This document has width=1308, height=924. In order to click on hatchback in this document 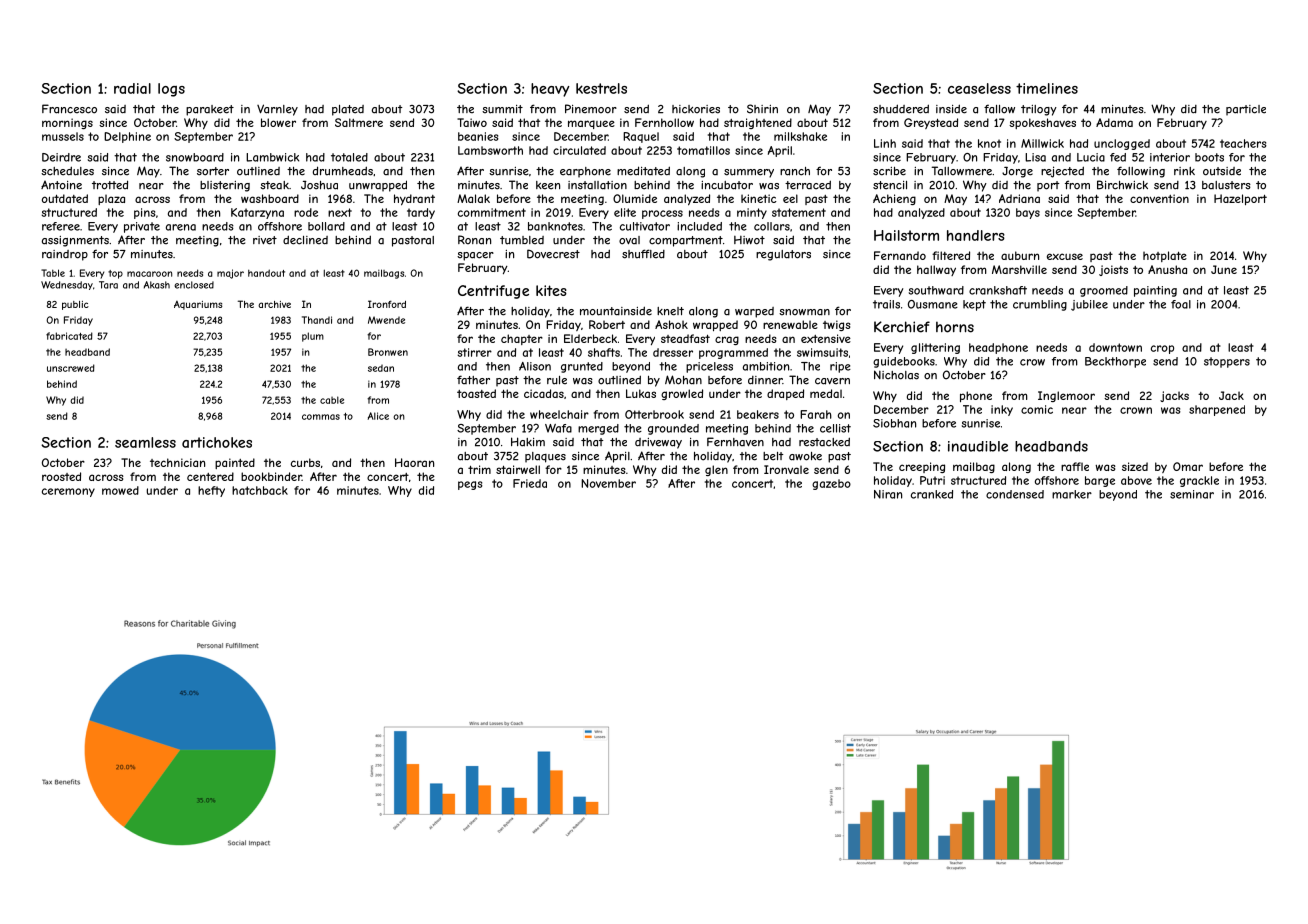, I will do `click(260, 490)`.
